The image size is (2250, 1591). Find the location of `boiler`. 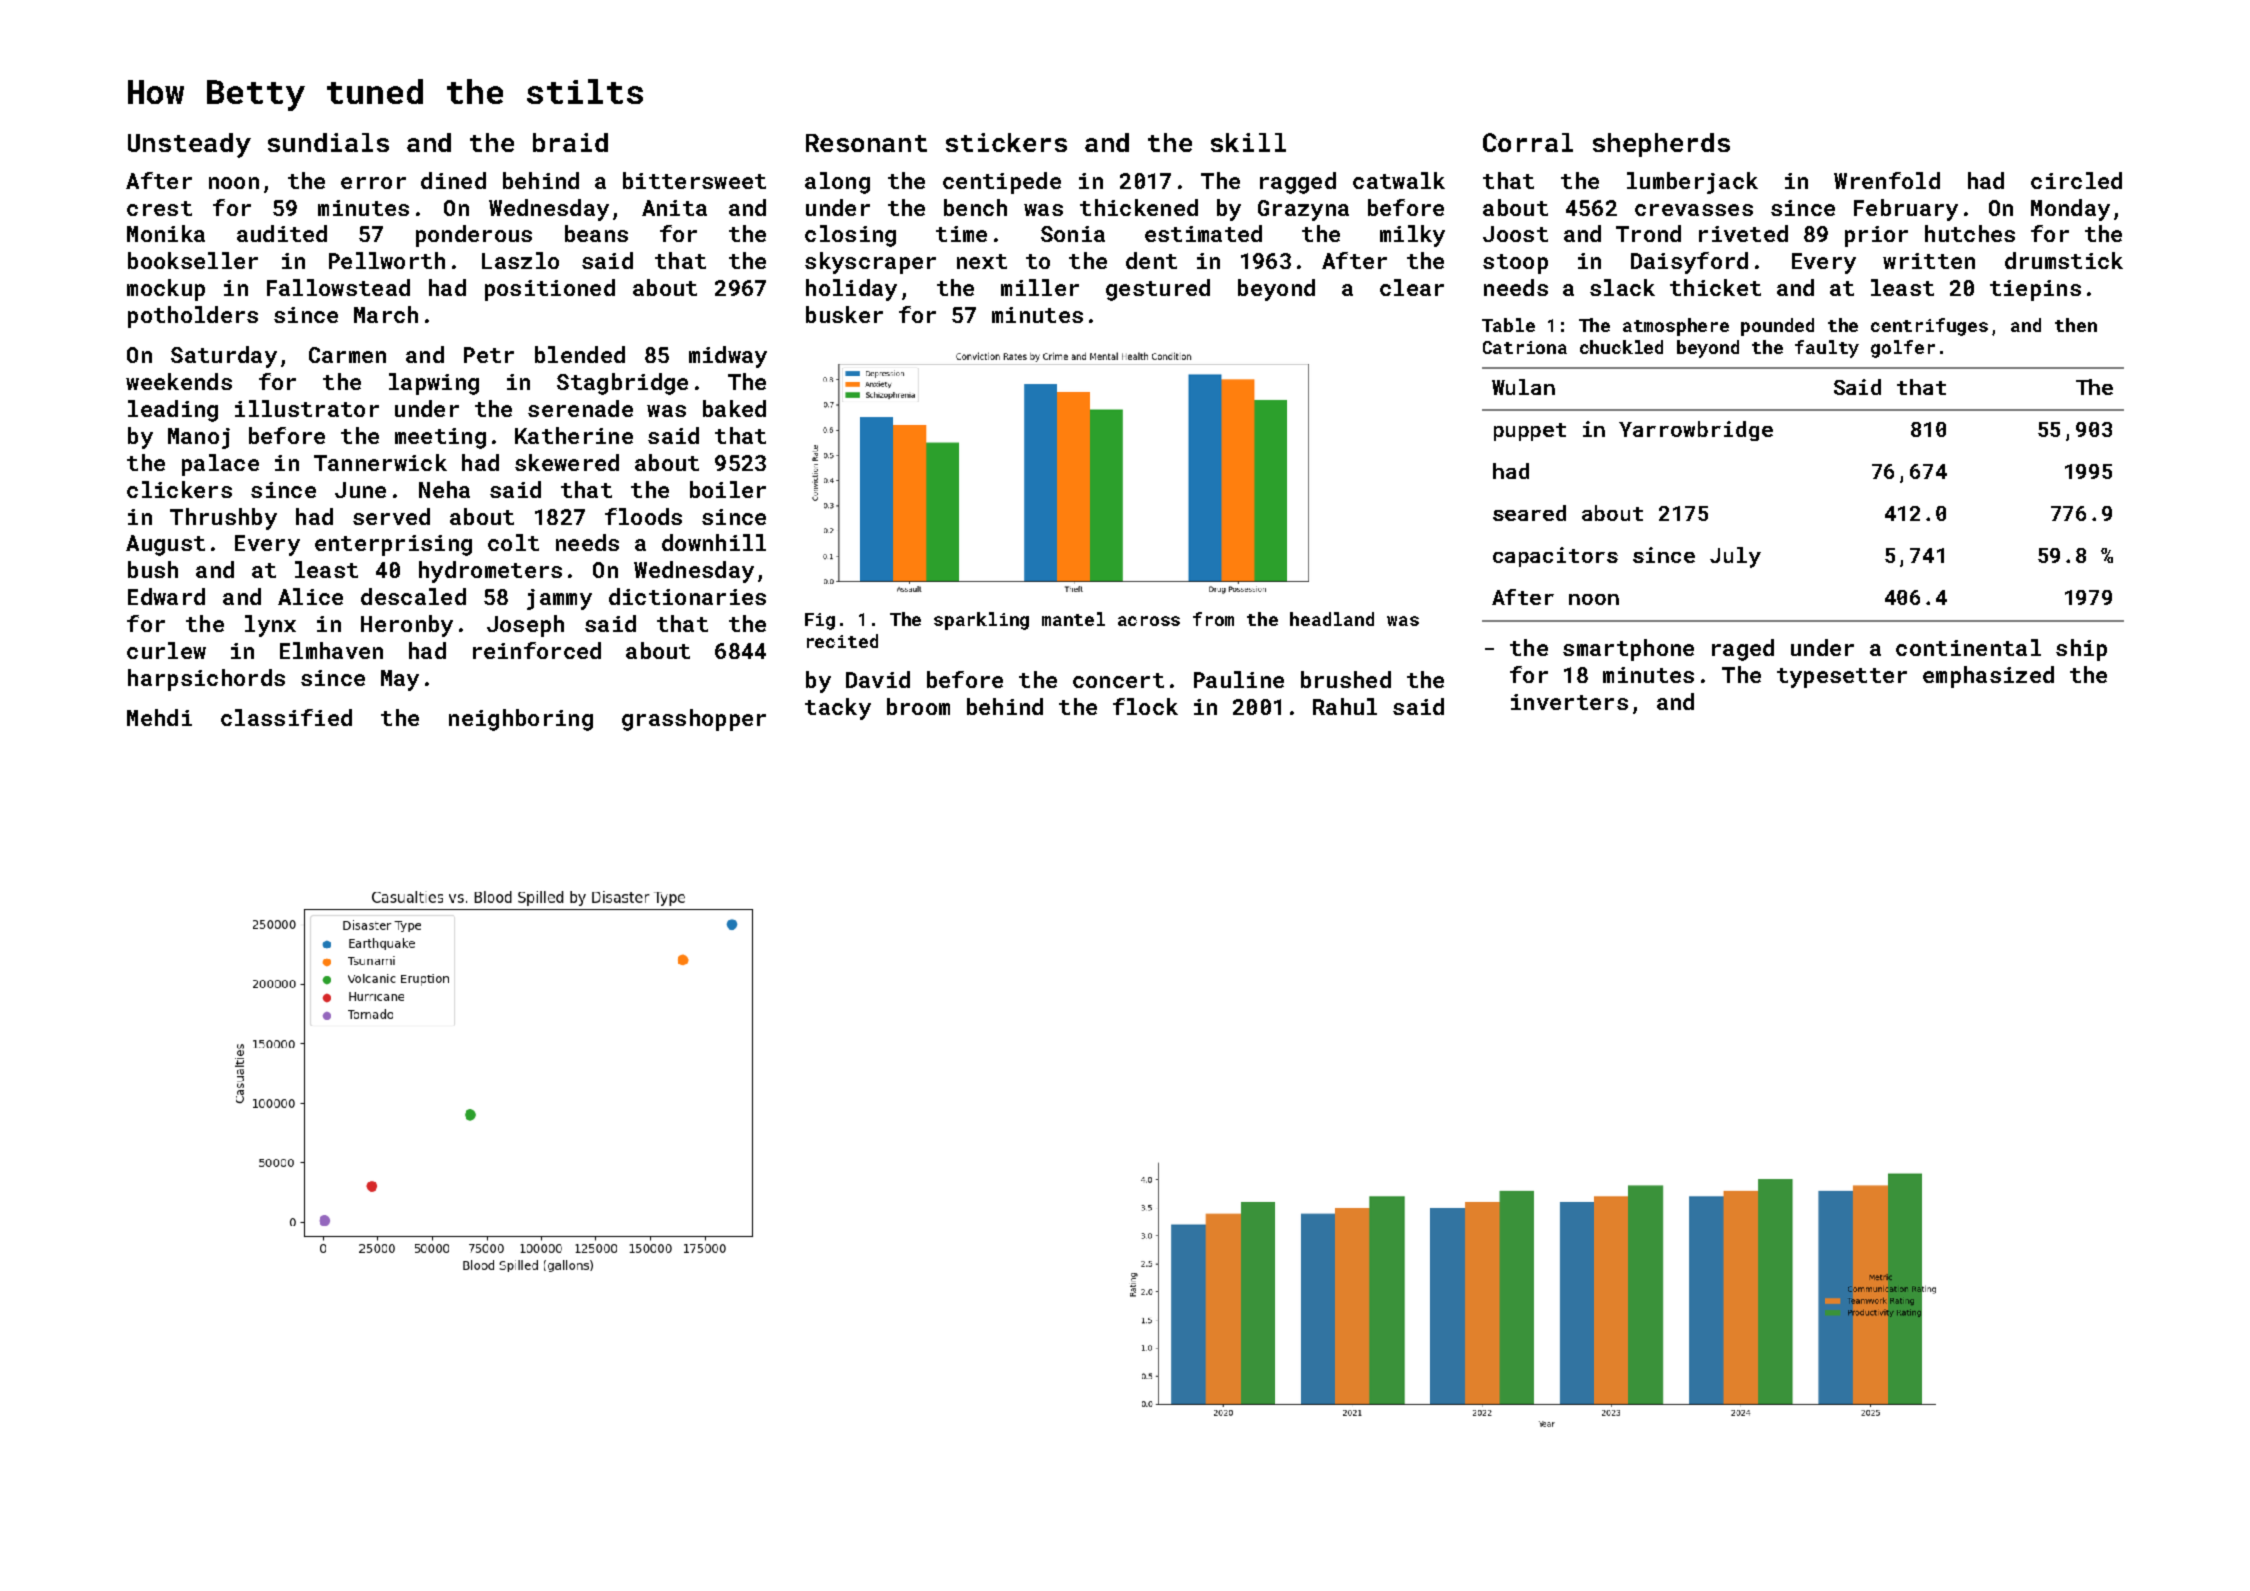

boiler is located at coordinates (728, 489).
